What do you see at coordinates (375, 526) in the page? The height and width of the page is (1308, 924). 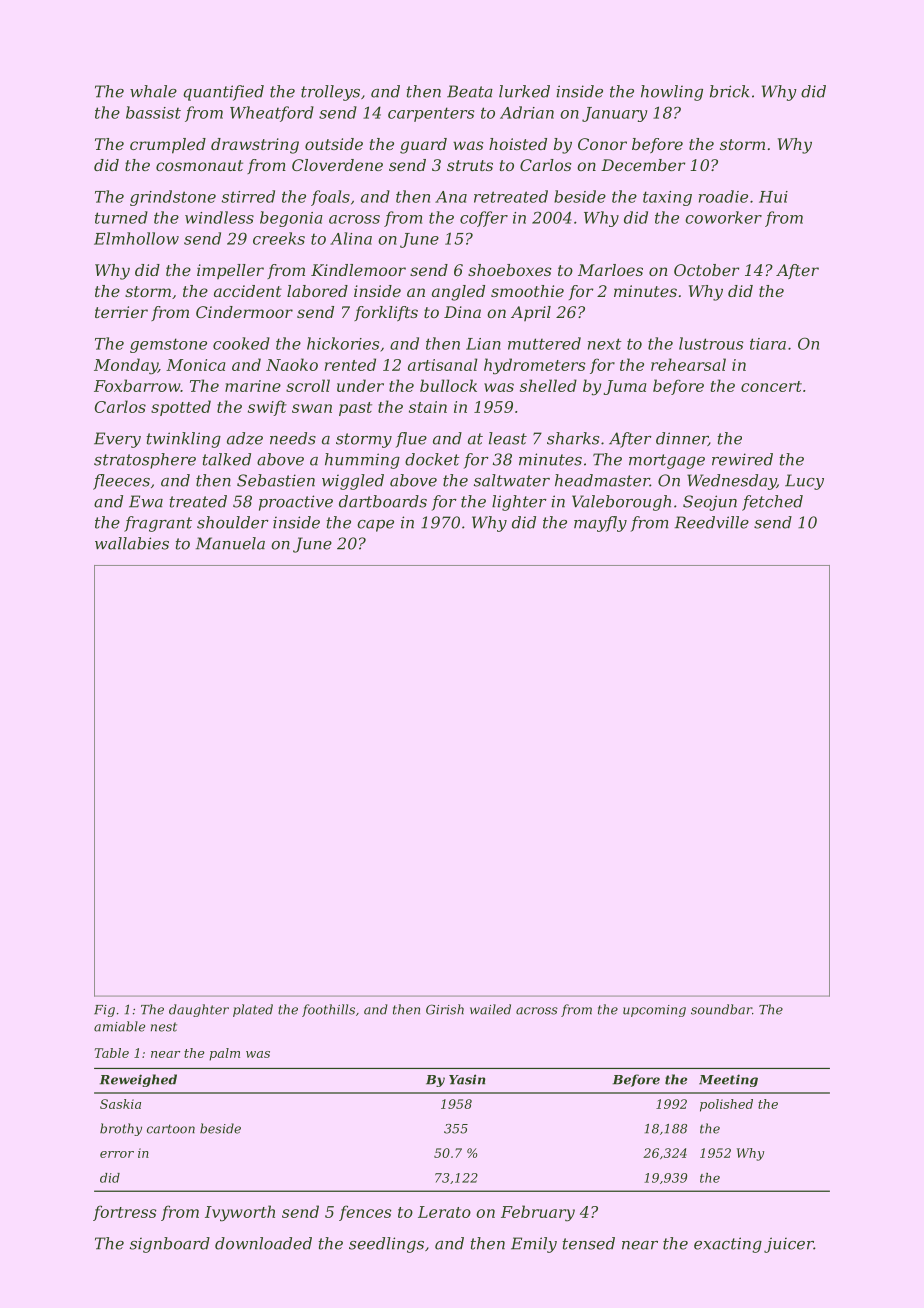 I see `cape` at bounding box center [375, 526].
